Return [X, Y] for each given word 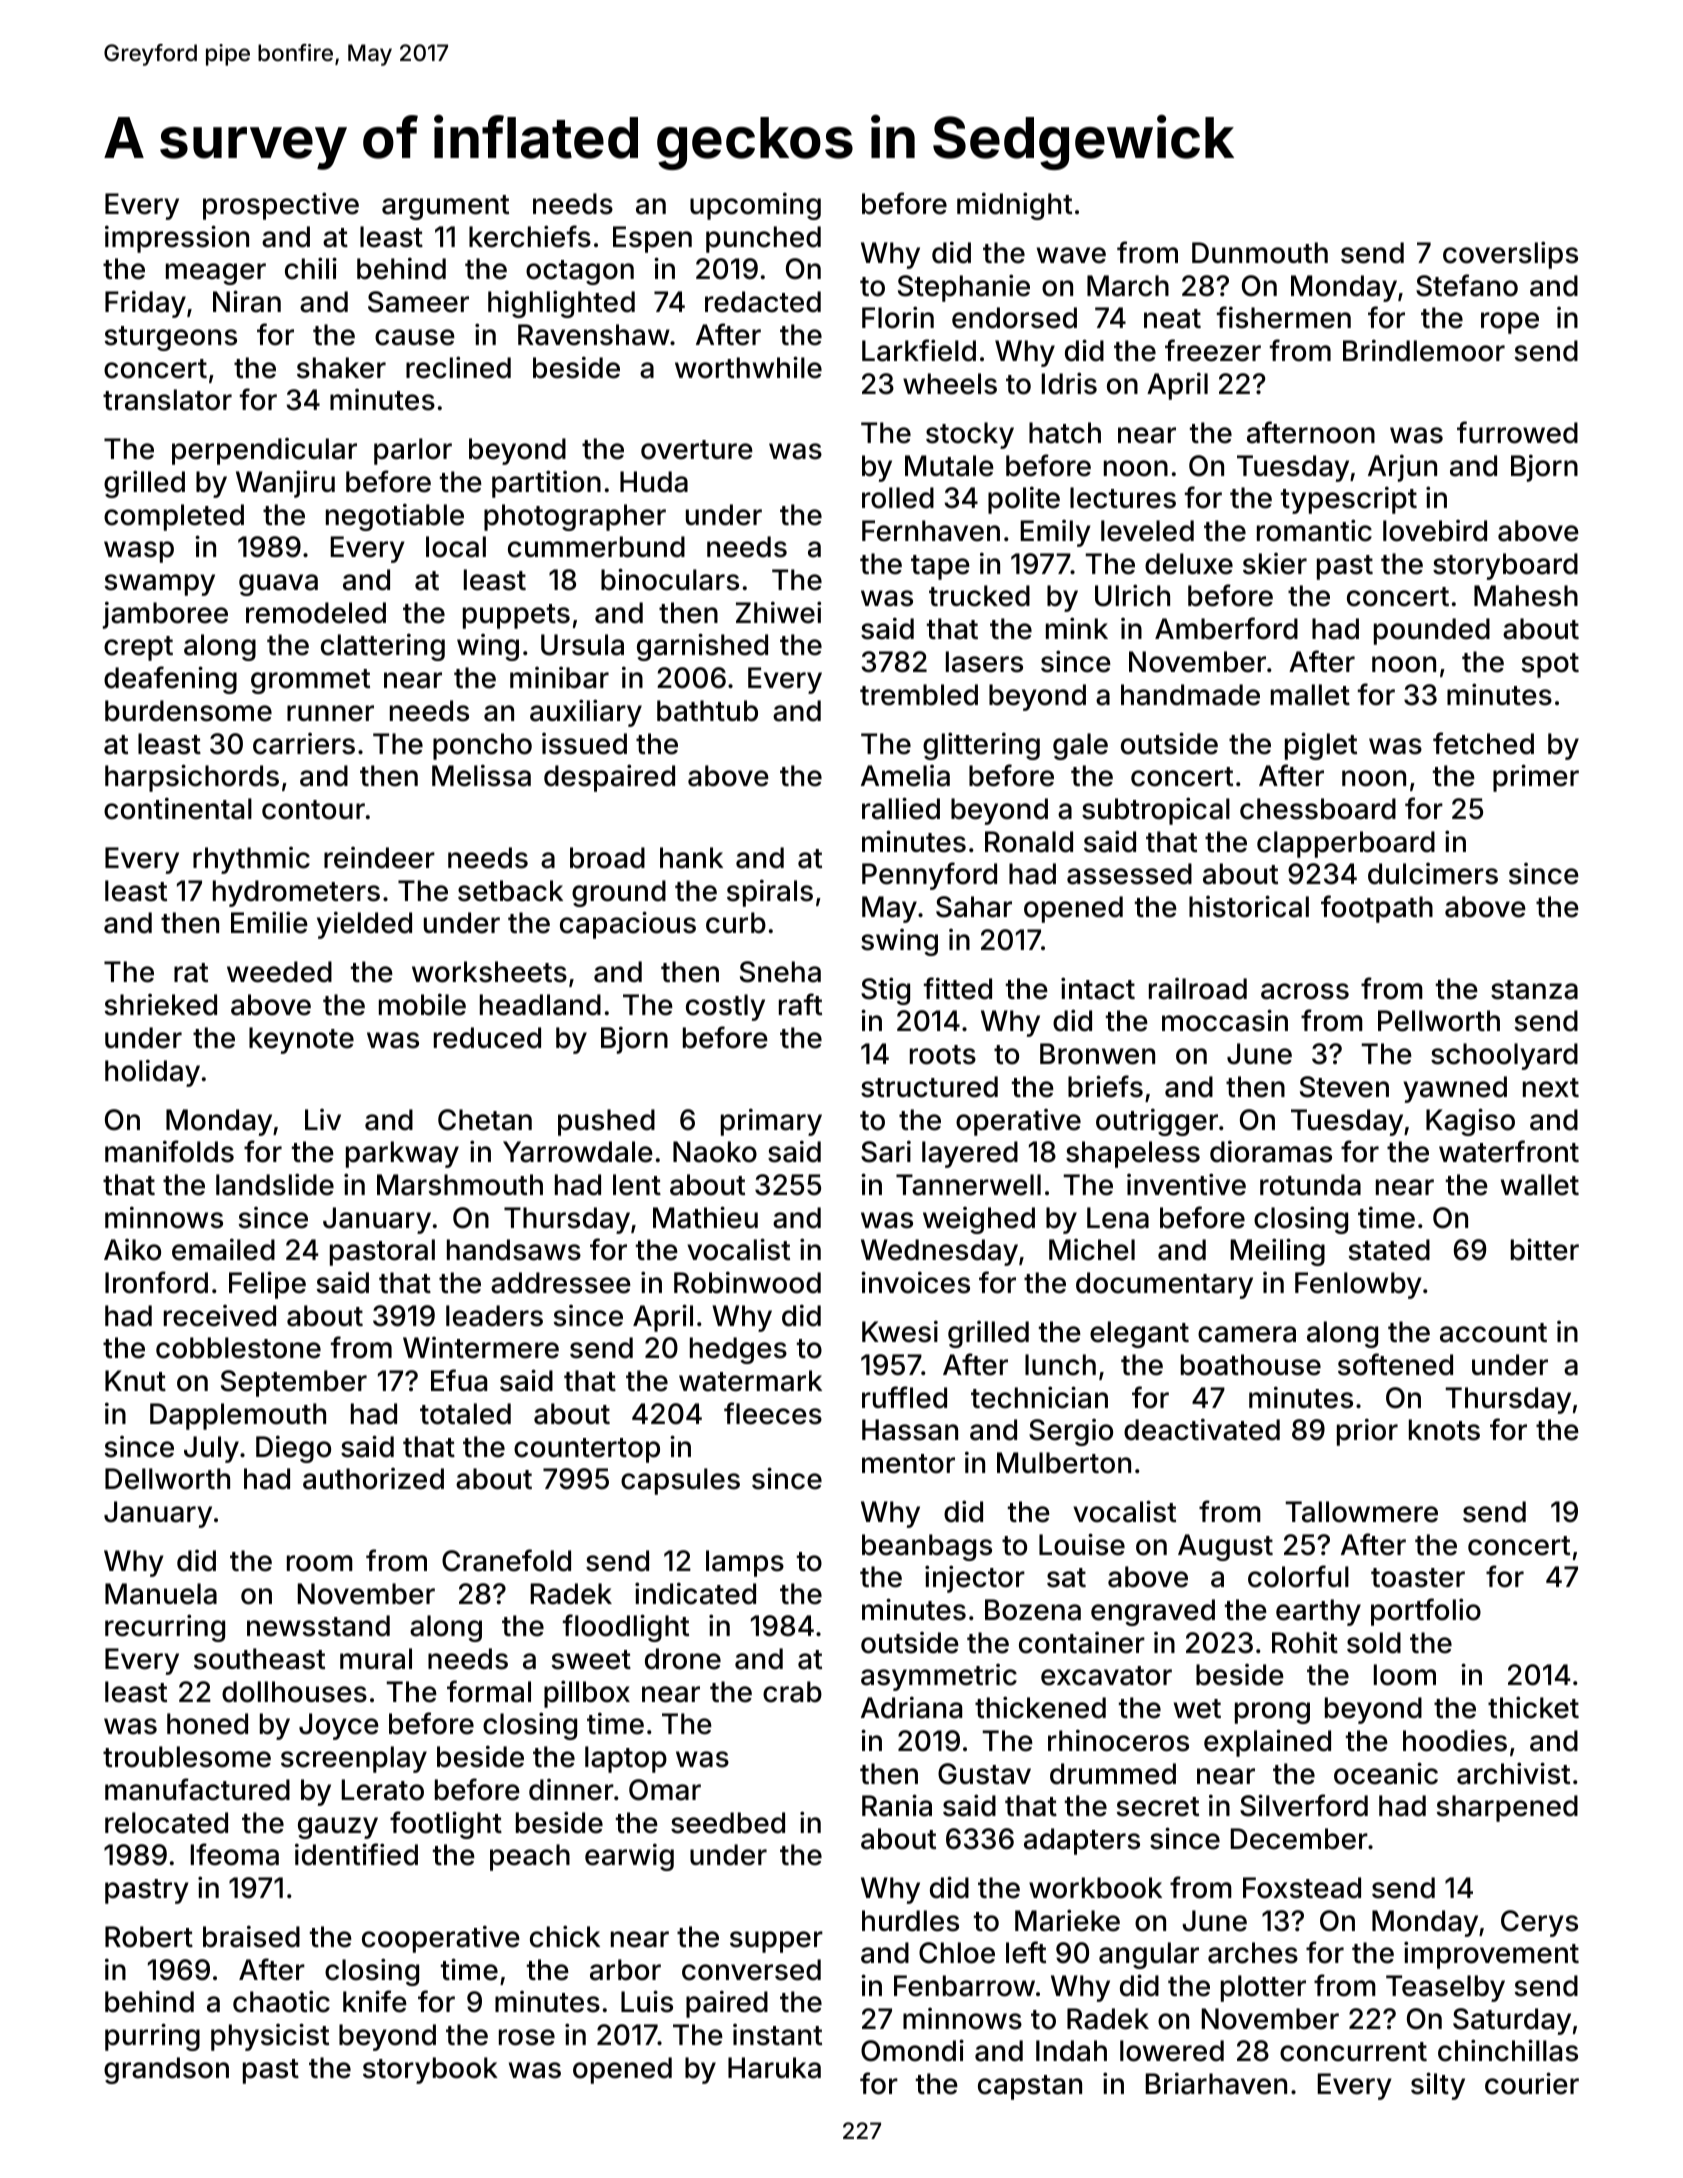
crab [792, 1692]
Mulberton [1064, 1463]
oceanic [1386, 1773]
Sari [886, 1151]
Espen [652, 239]
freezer [1213, 350]
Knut [135, 1380]
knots [1444, 1430]
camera [1247, 1334]
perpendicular [264, 451]
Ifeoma [235, 1854]
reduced [487, 1038]
